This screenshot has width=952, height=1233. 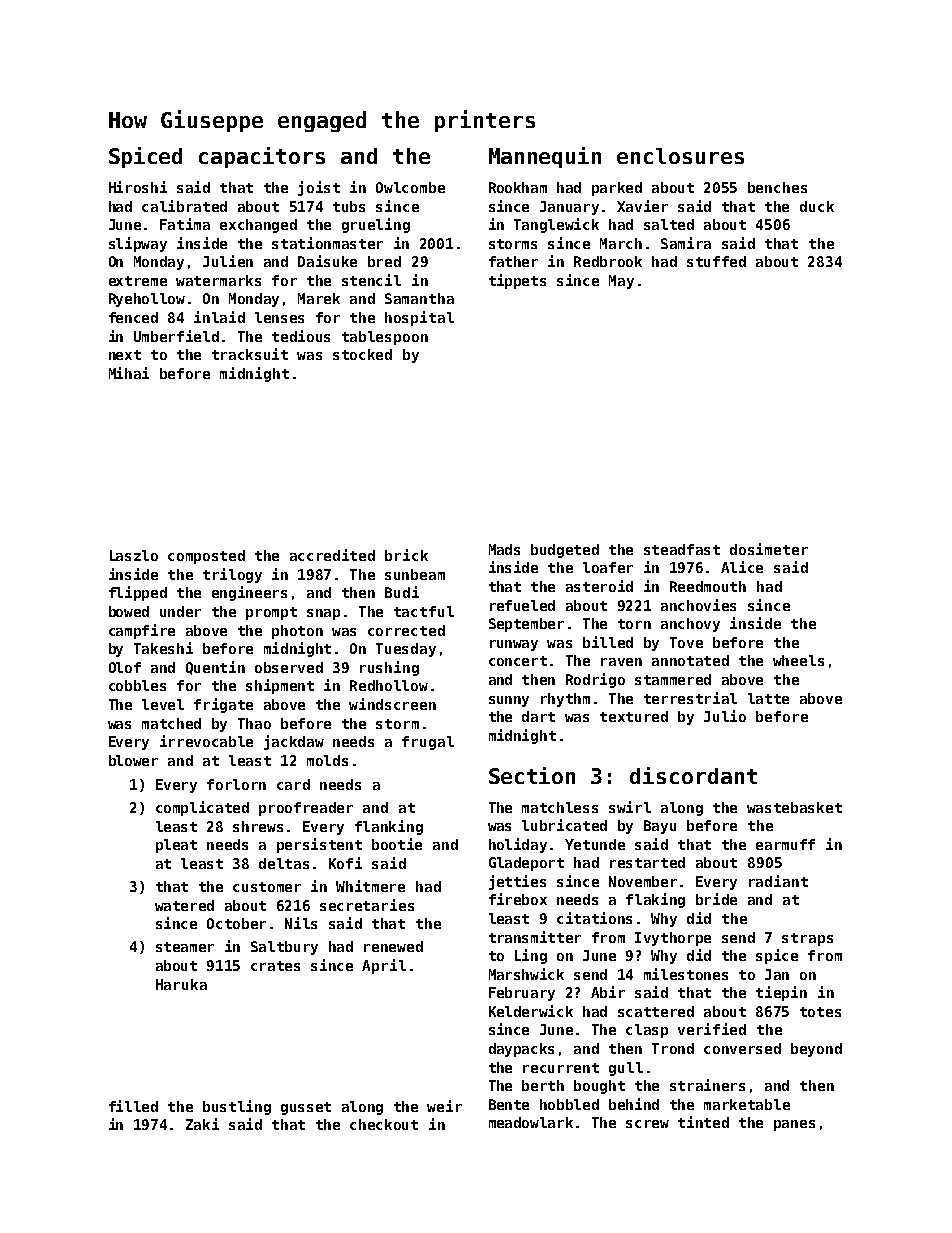 I want to click on sunny, so click(x=509, y=701).
